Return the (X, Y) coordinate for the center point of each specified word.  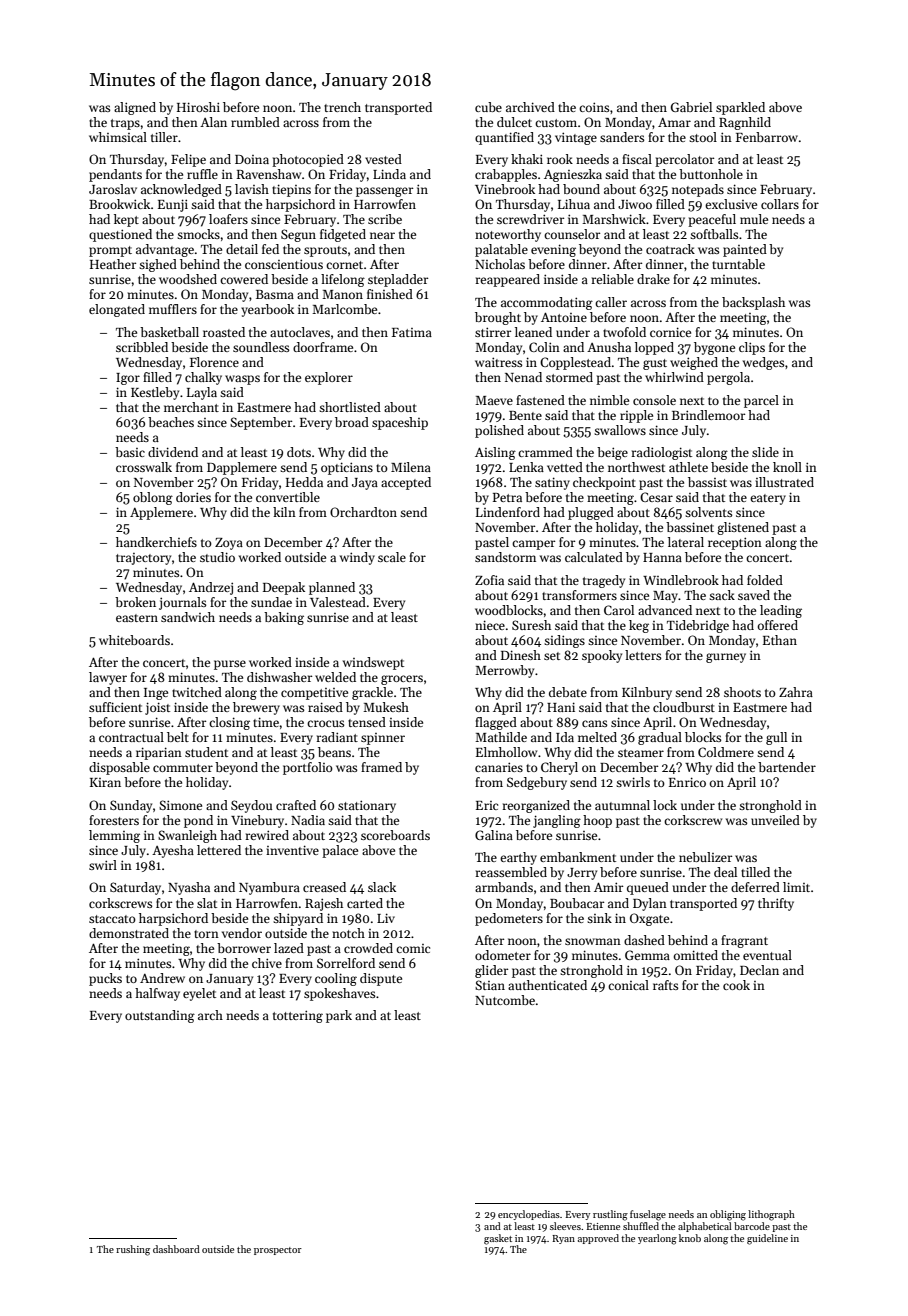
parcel (761, 401)
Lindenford (508, 512)
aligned (135, 108)
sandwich (188, 617)
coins (594, 107)
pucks (105, 979)
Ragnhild (745, 123)
